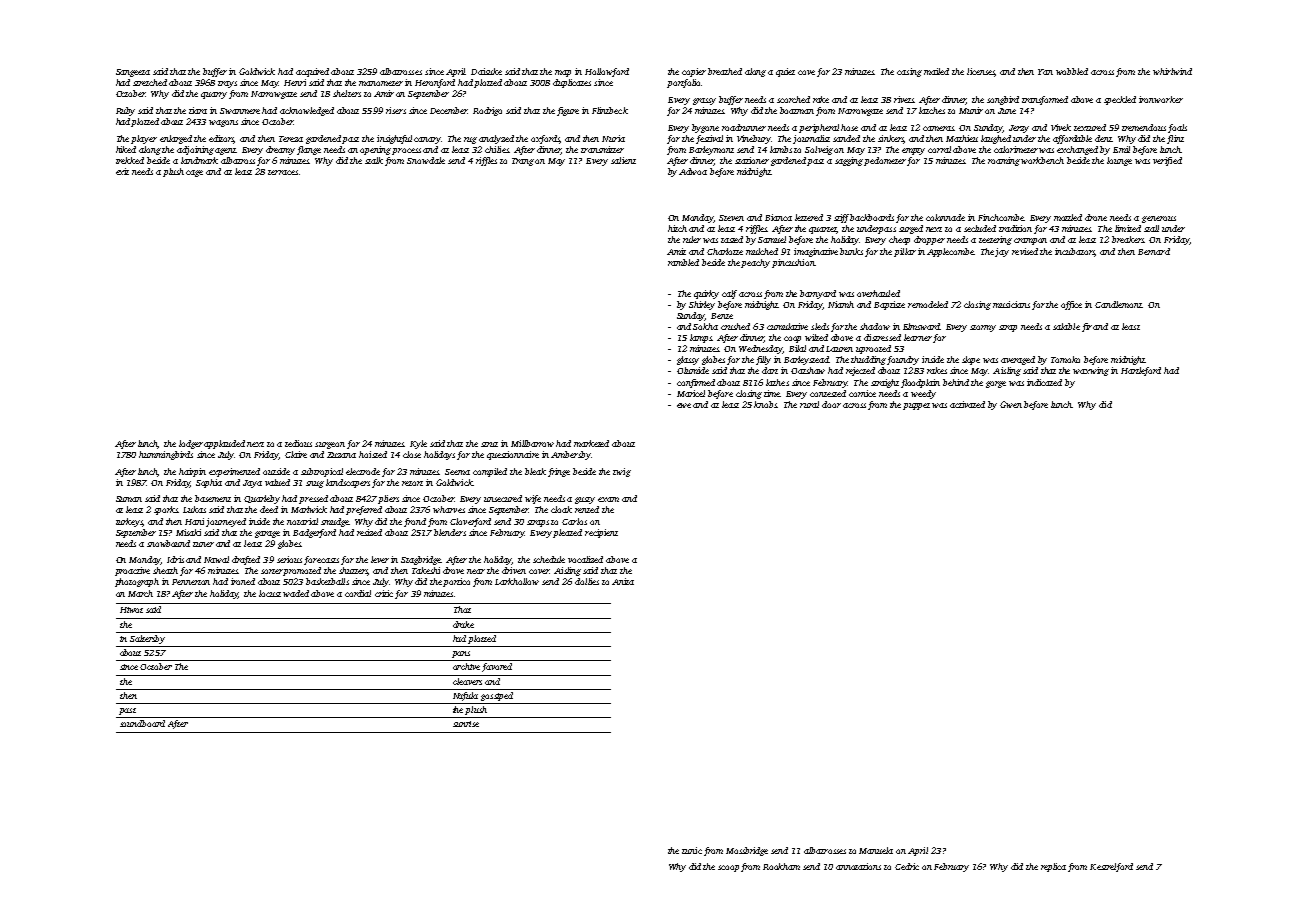 This screenshot has width=1308, height=924. I want to click on enlarged, so click(176, 139).
